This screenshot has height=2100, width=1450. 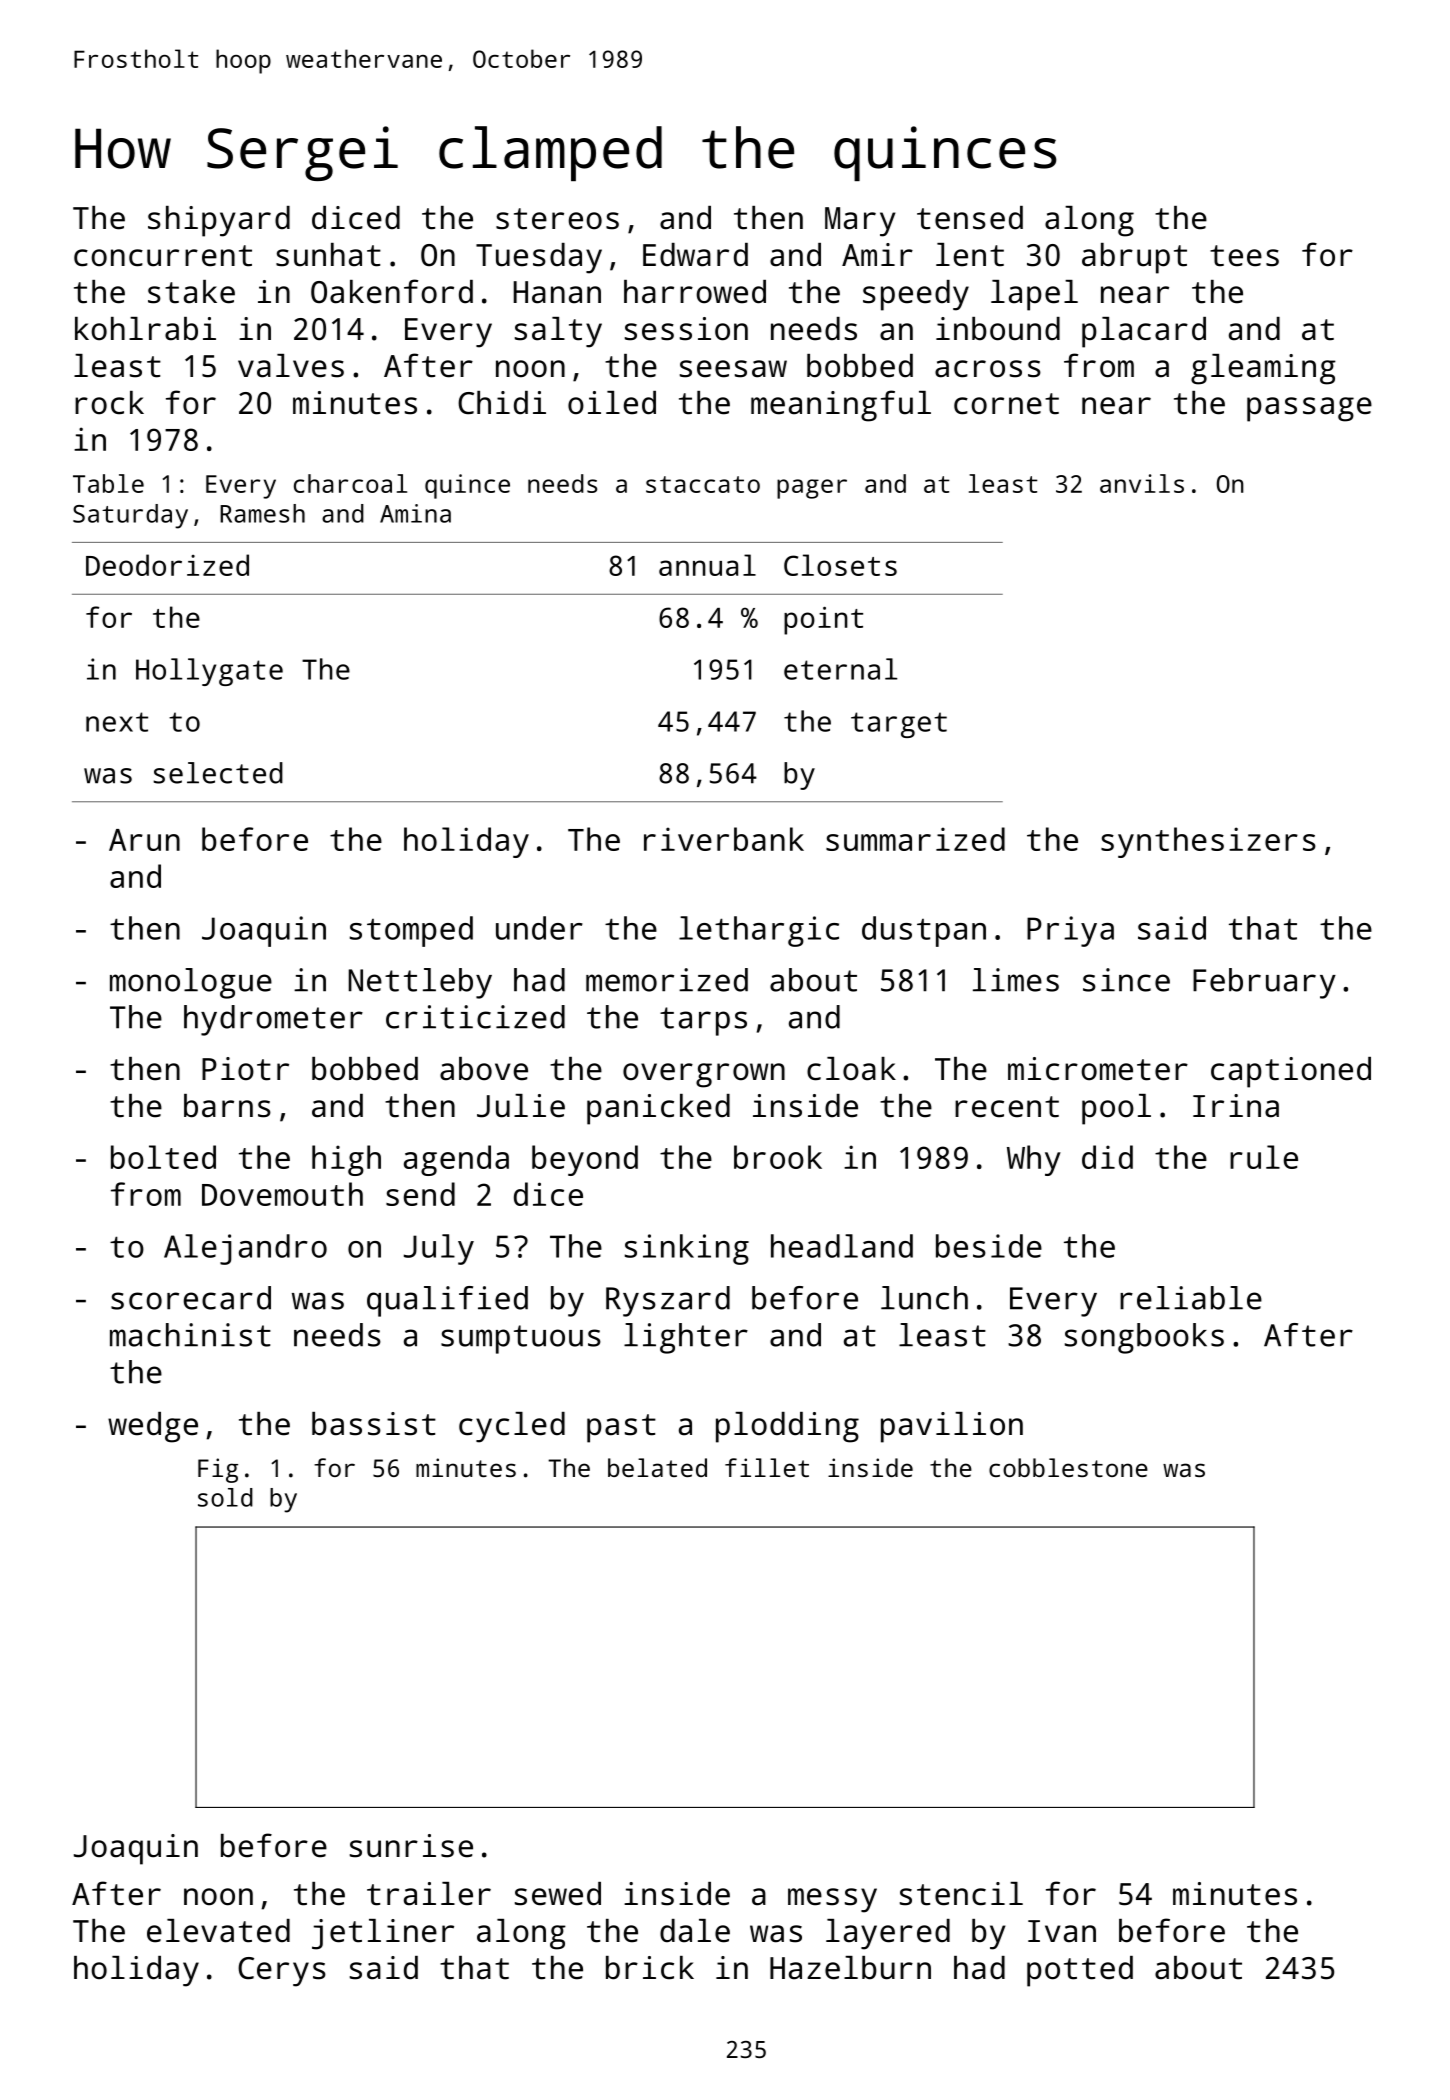 What do you see at coordinates (832, 1900) in the screenshot?
I see `messy` at bounding box center [832, 1900].
